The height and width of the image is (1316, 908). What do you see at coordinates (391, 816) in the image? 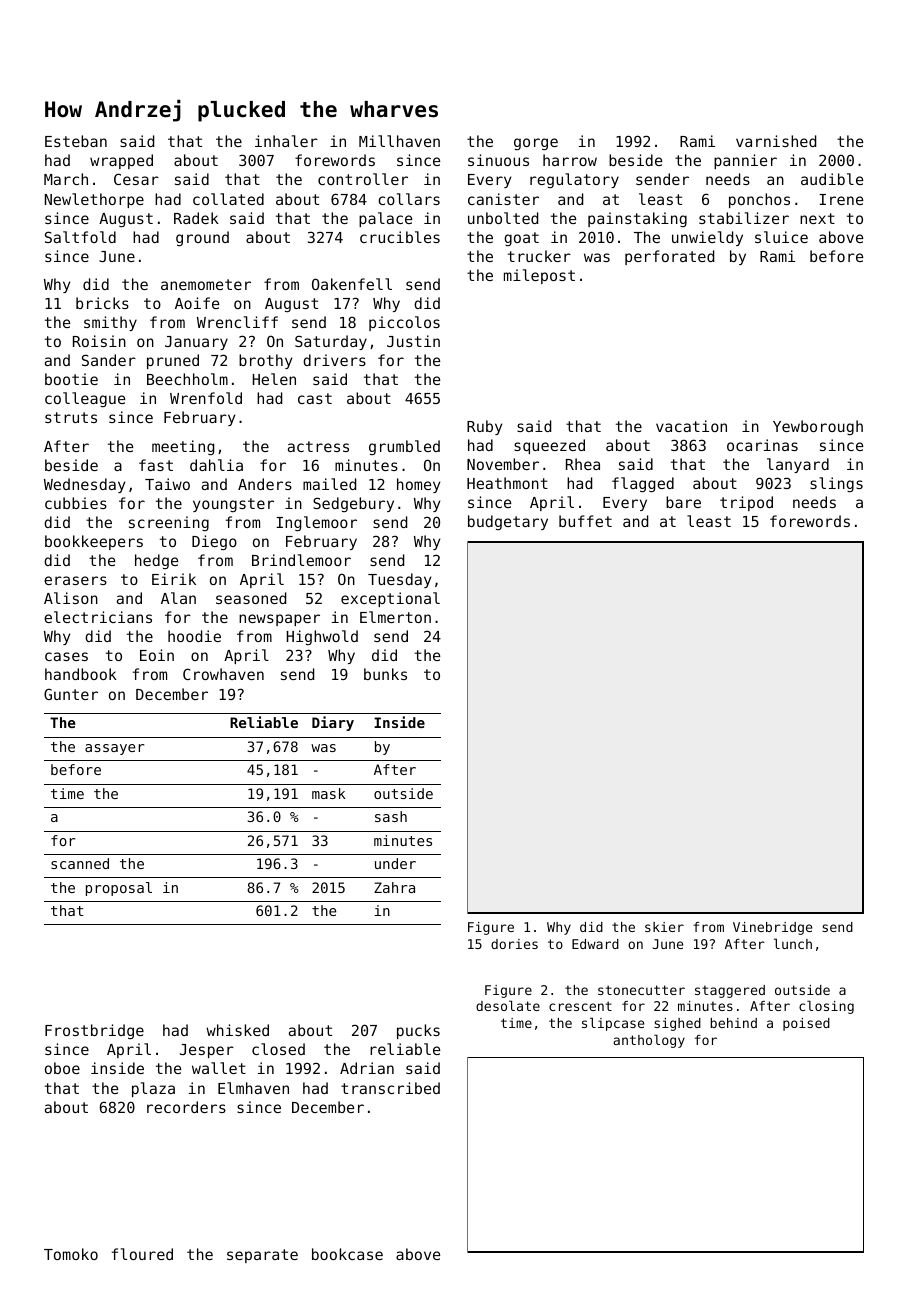
I see `sash` at bounding box center [391, 816].
